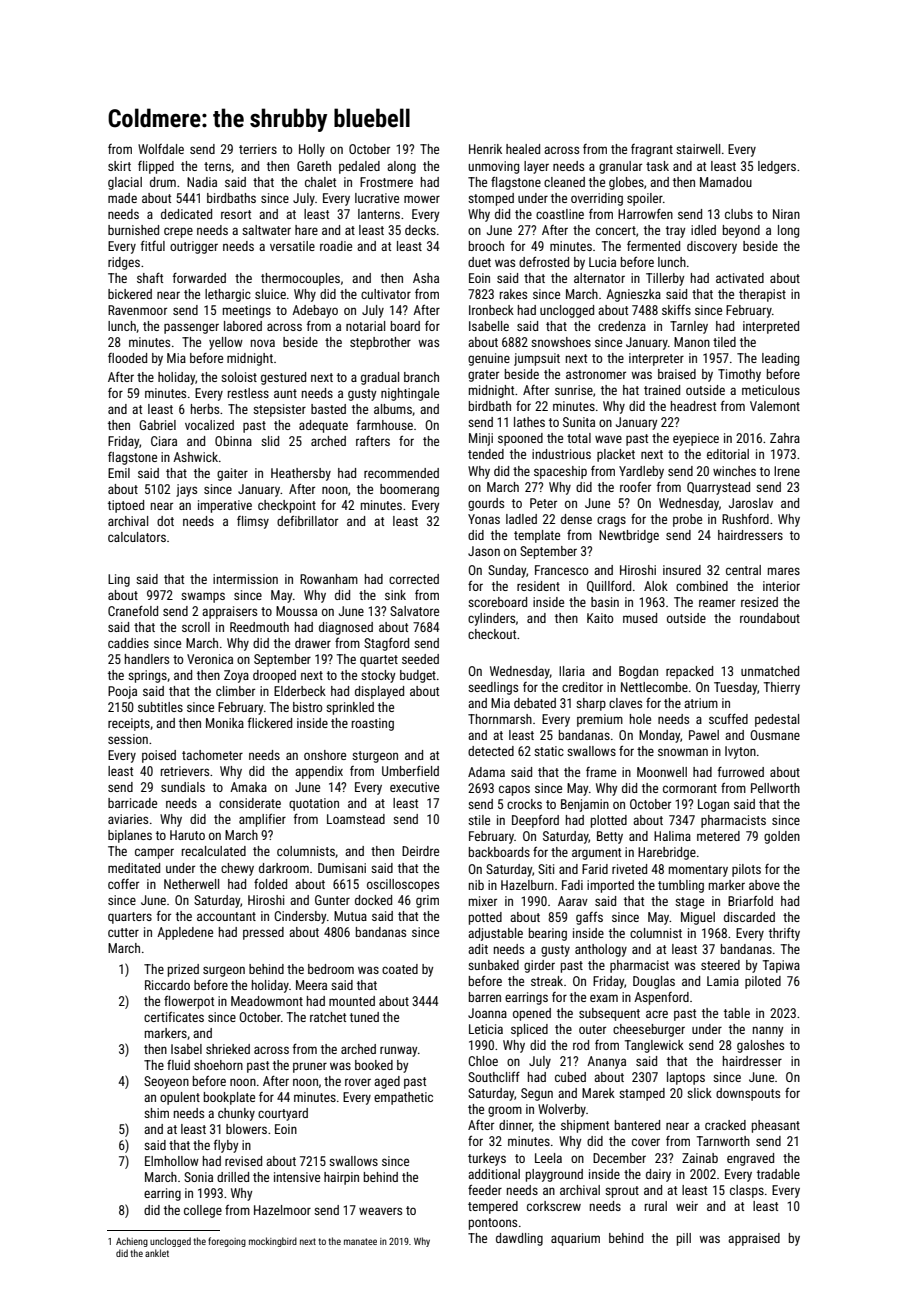  Describe the element at coordinates (266, 230) in the document. I see `saltwater` at that location.
